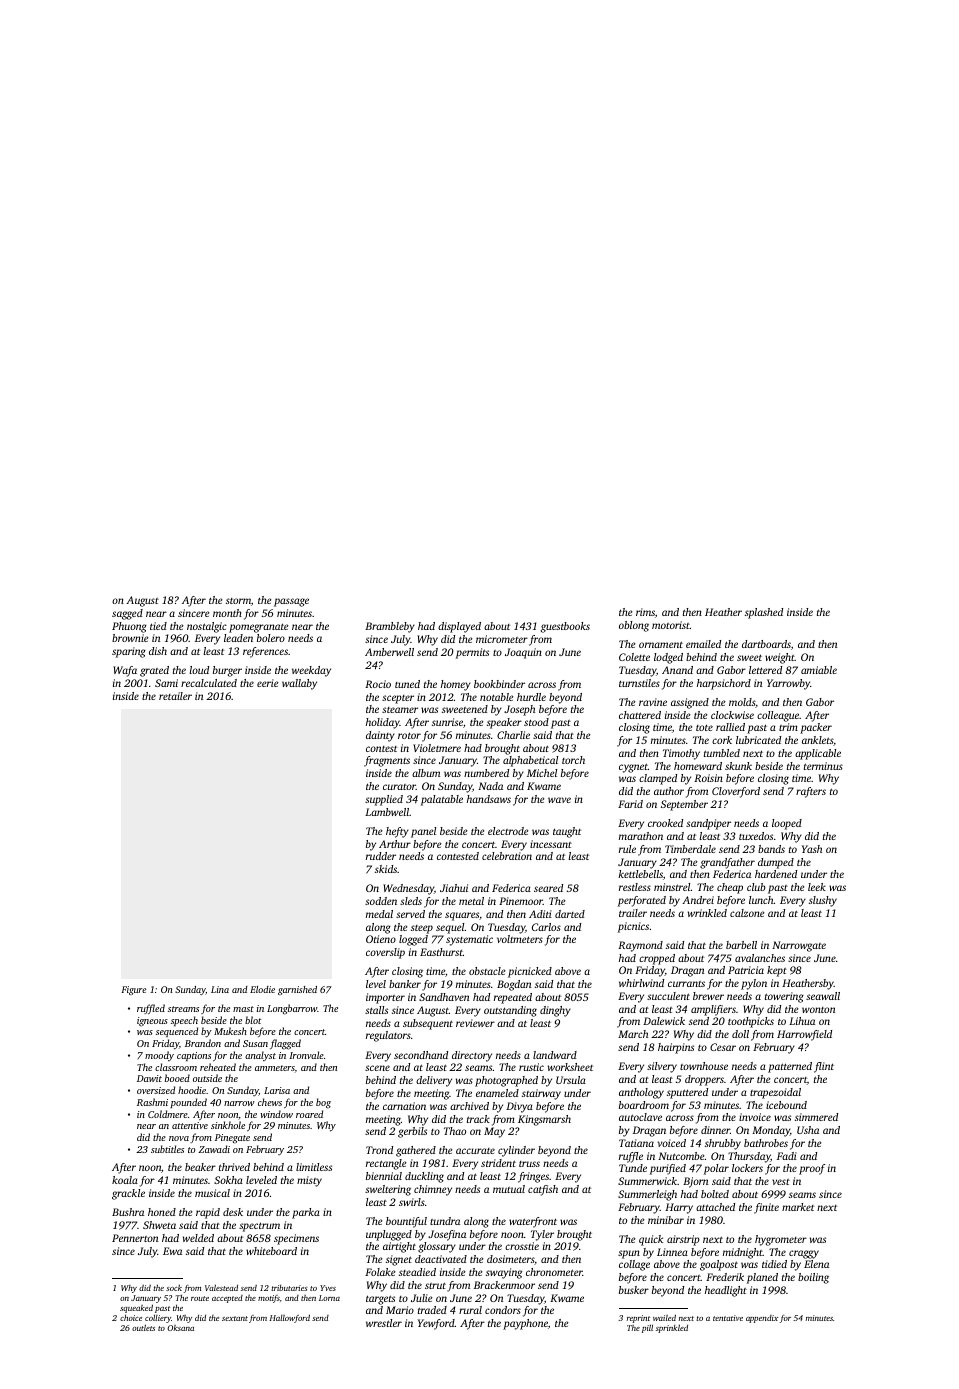 This screenshot has height=1389, width=959. I want to click on barbell, so click(741, 945).
